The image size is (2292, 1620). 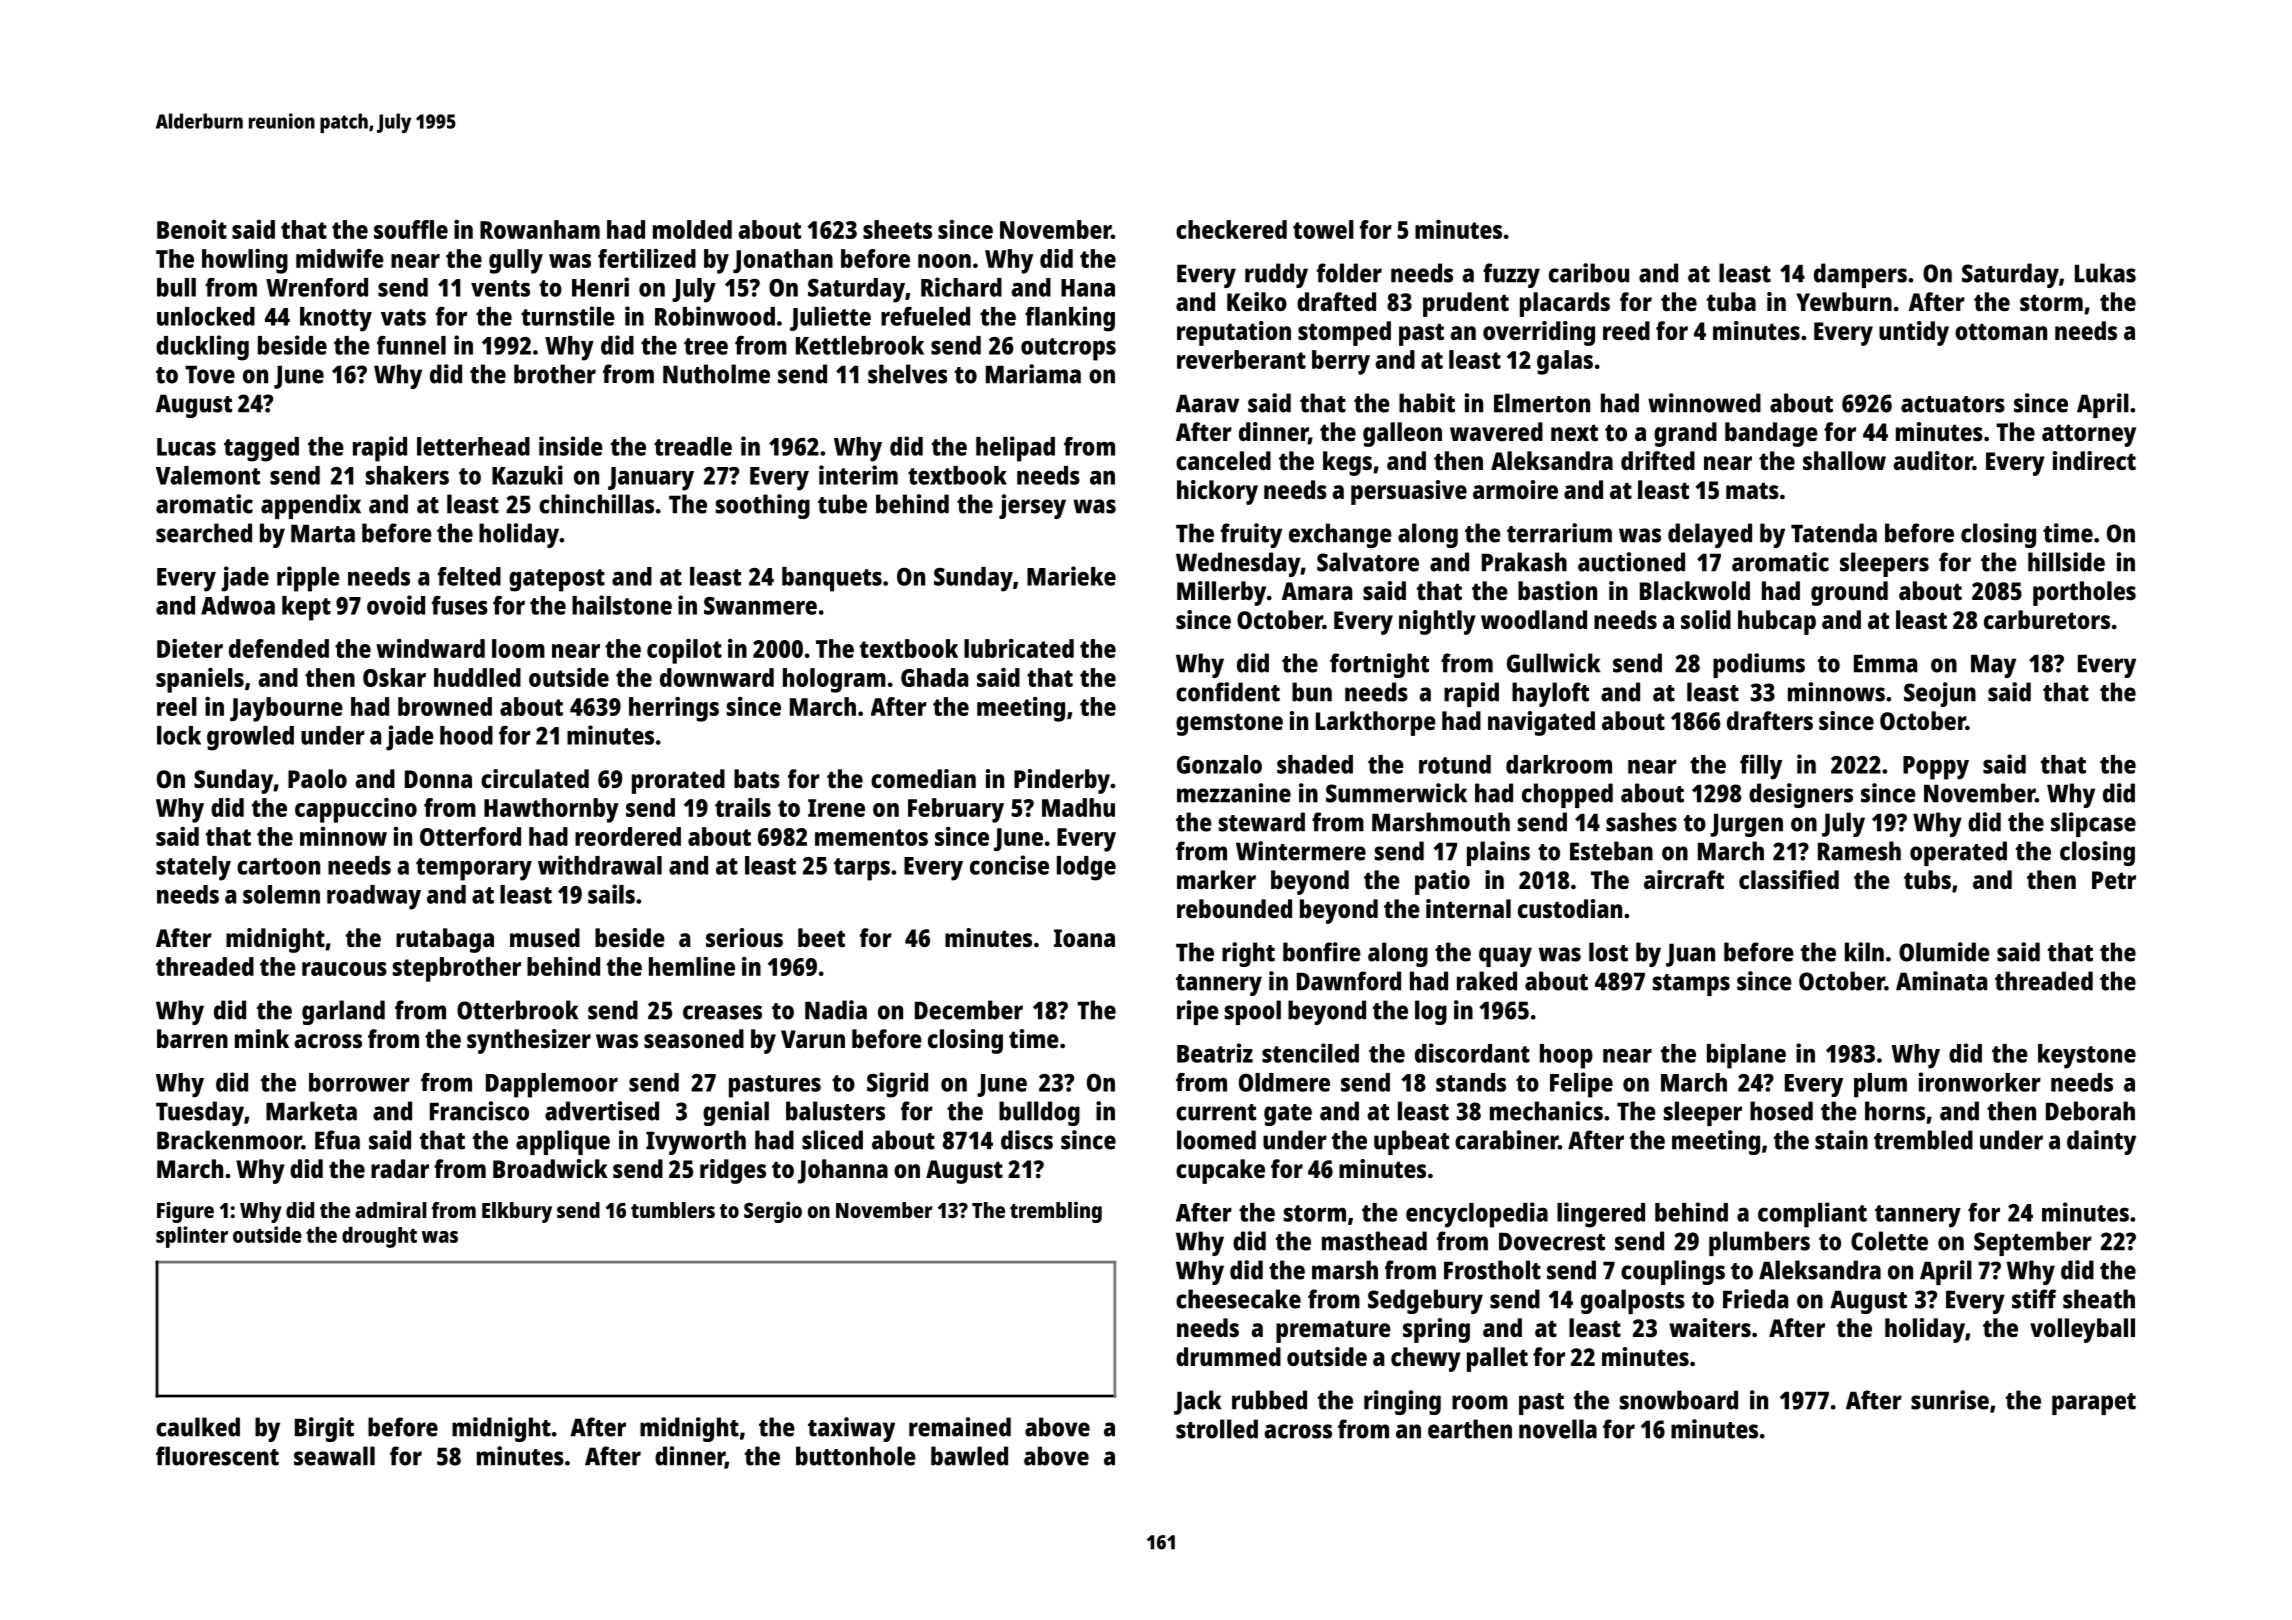 What do you see at coordinates (192, 1038) in the image?
I see `barren` at bounding box center [192, 1038].
